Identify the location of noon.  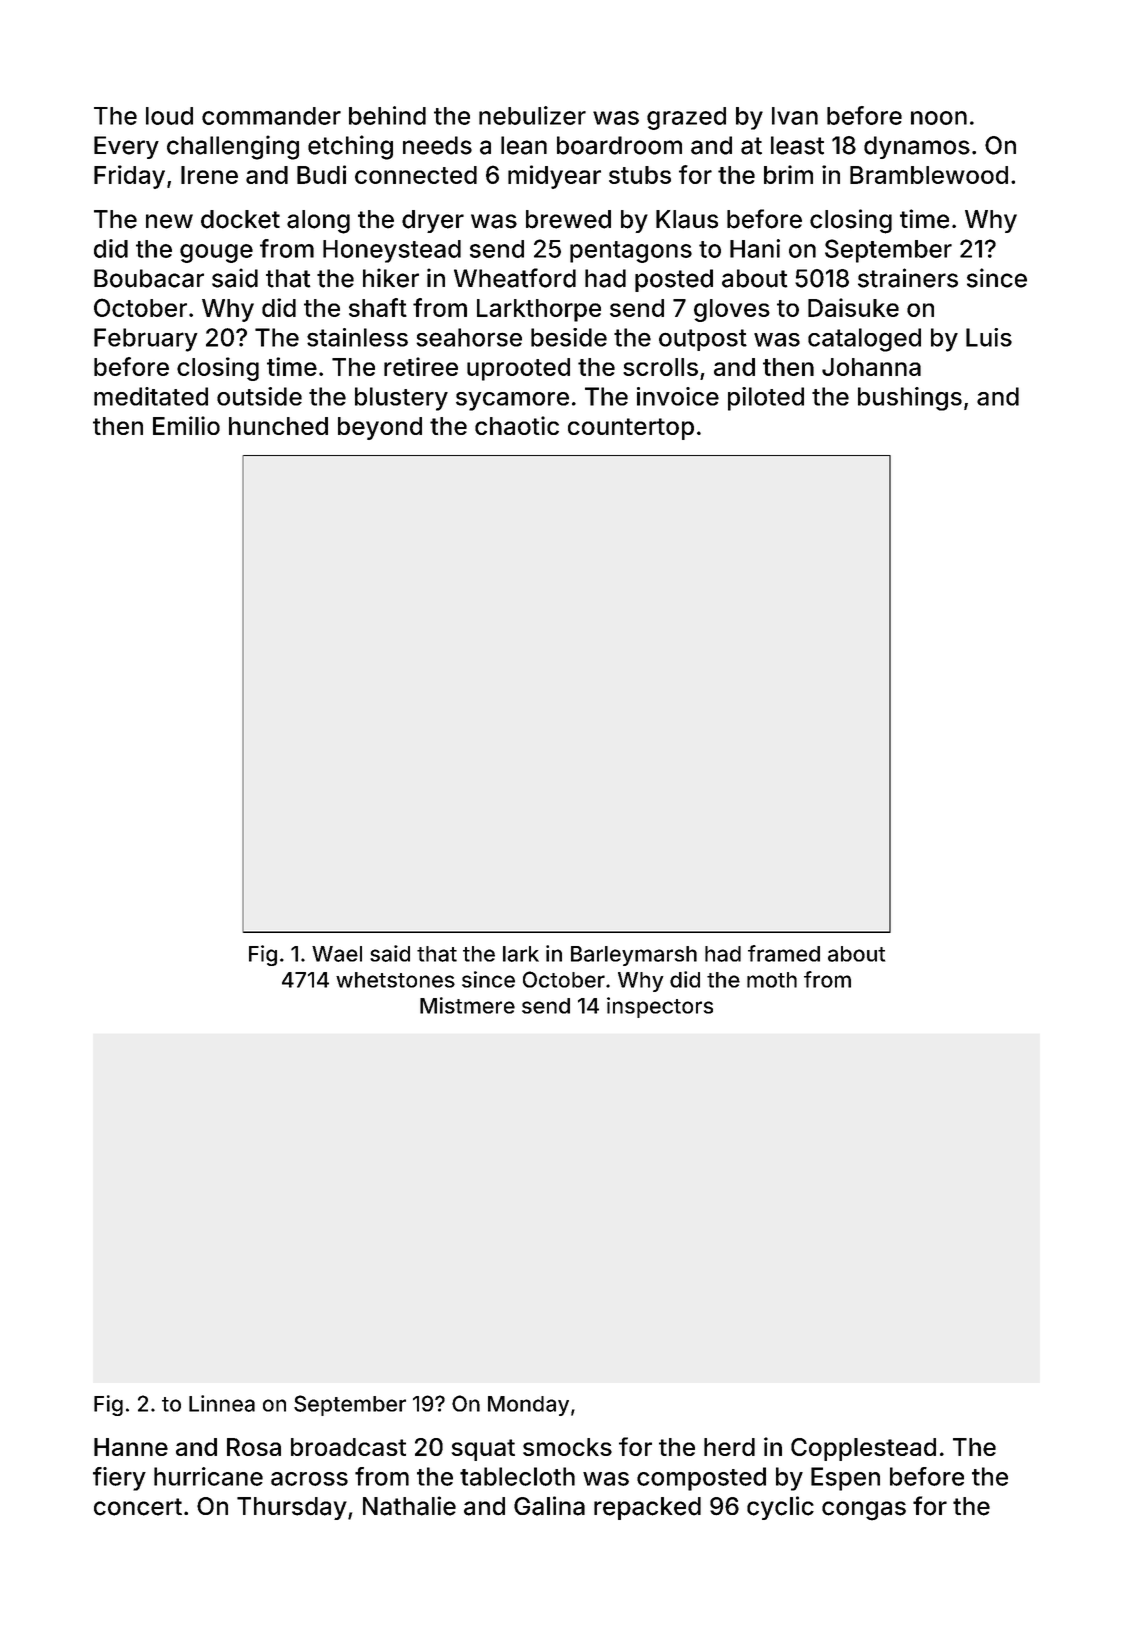
(939, 118).
